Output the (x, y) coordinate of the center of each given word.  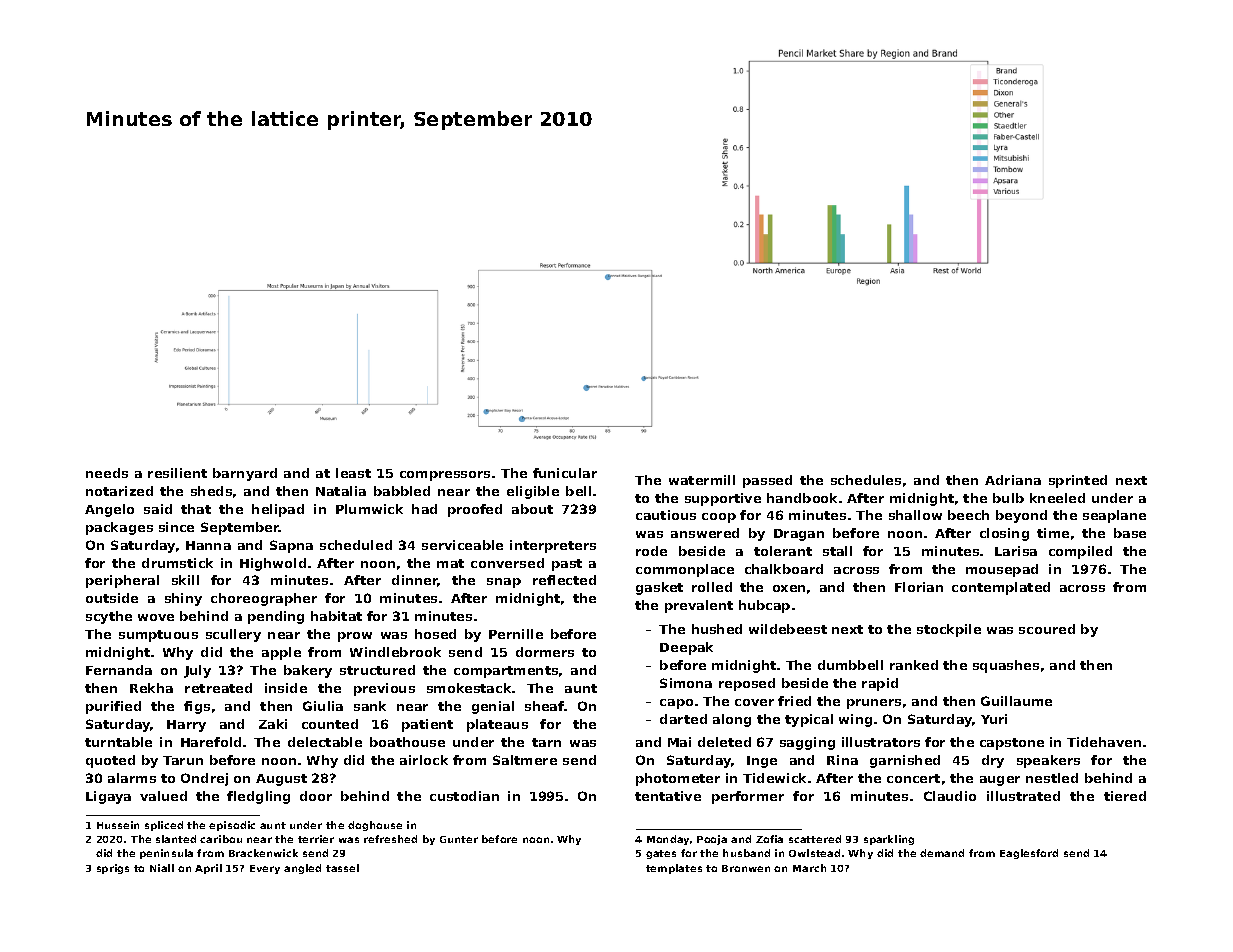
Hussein (118, 825)
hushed (717, 629)
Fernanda (119, 670)
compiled (1080, 552)
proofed (475, 510)
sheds (211, 491)
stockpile (949, 630)
